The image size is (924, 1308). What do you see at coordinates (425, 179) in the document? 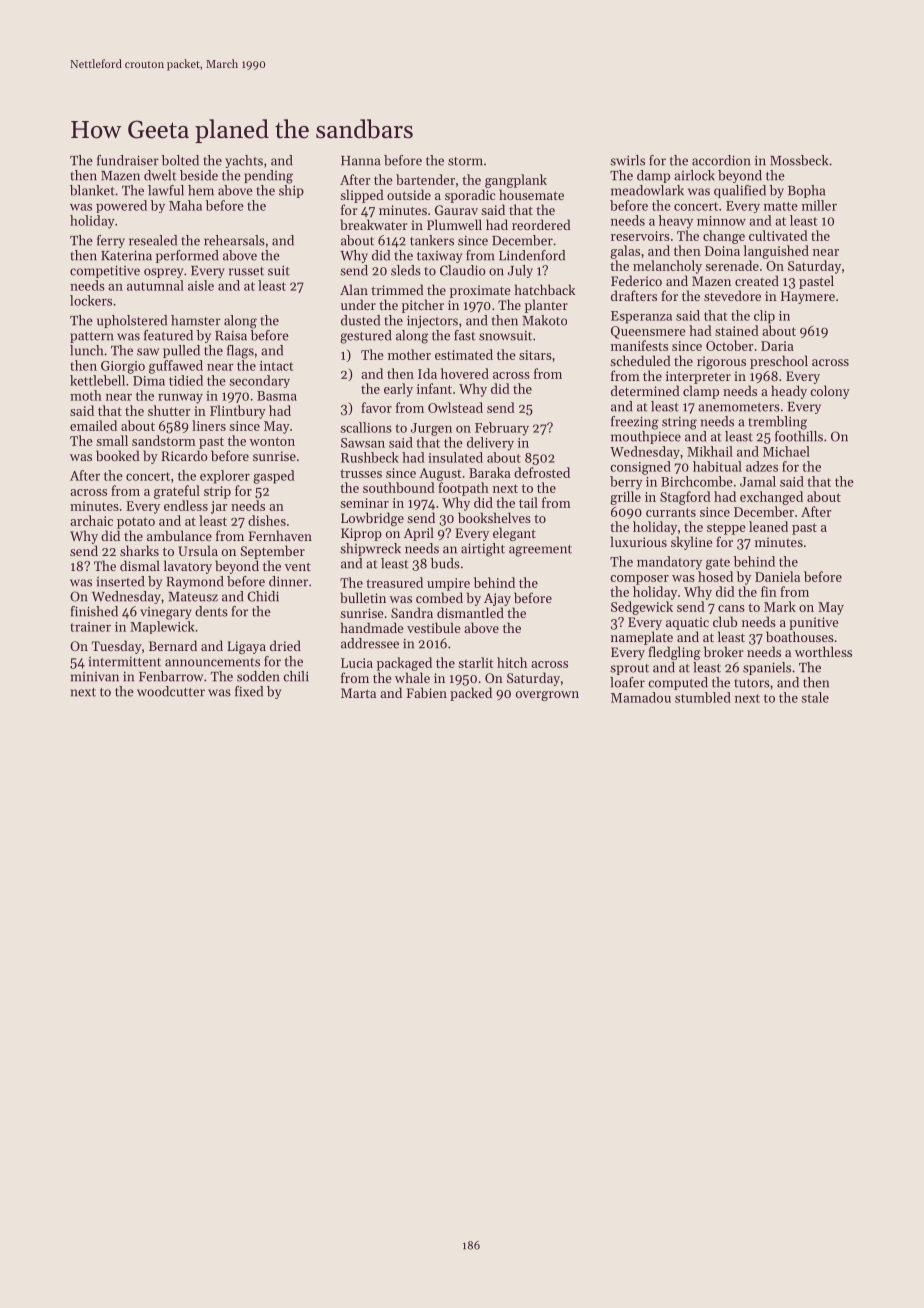
I see `bartender` at bounding box center [425, 179].
